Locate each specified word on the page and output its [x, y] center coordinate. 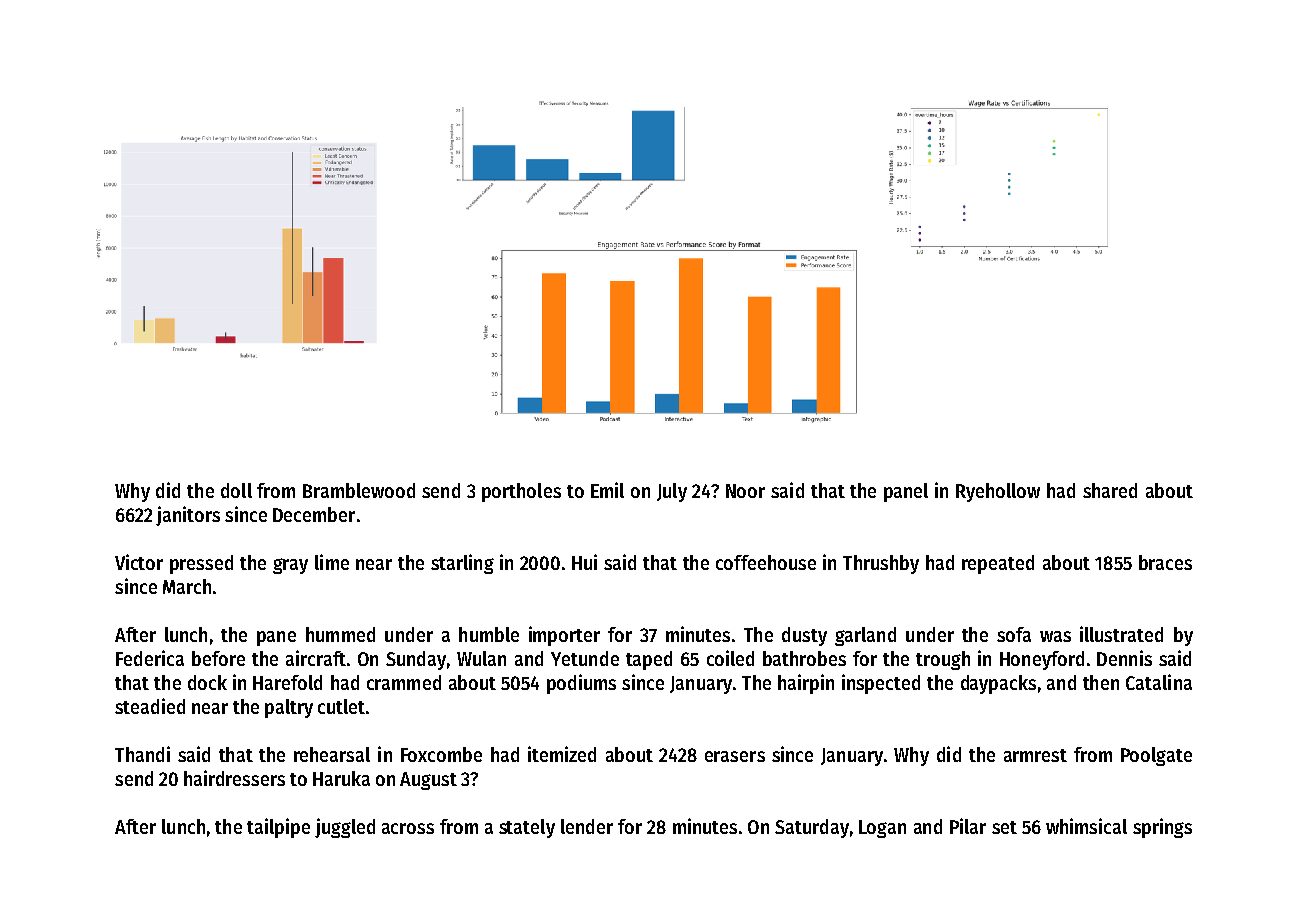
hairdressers [234, 778]
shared [1110, 490]
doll [236, 490]
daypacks [998, 684]
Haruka [341, 778]
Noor [745, 491]
